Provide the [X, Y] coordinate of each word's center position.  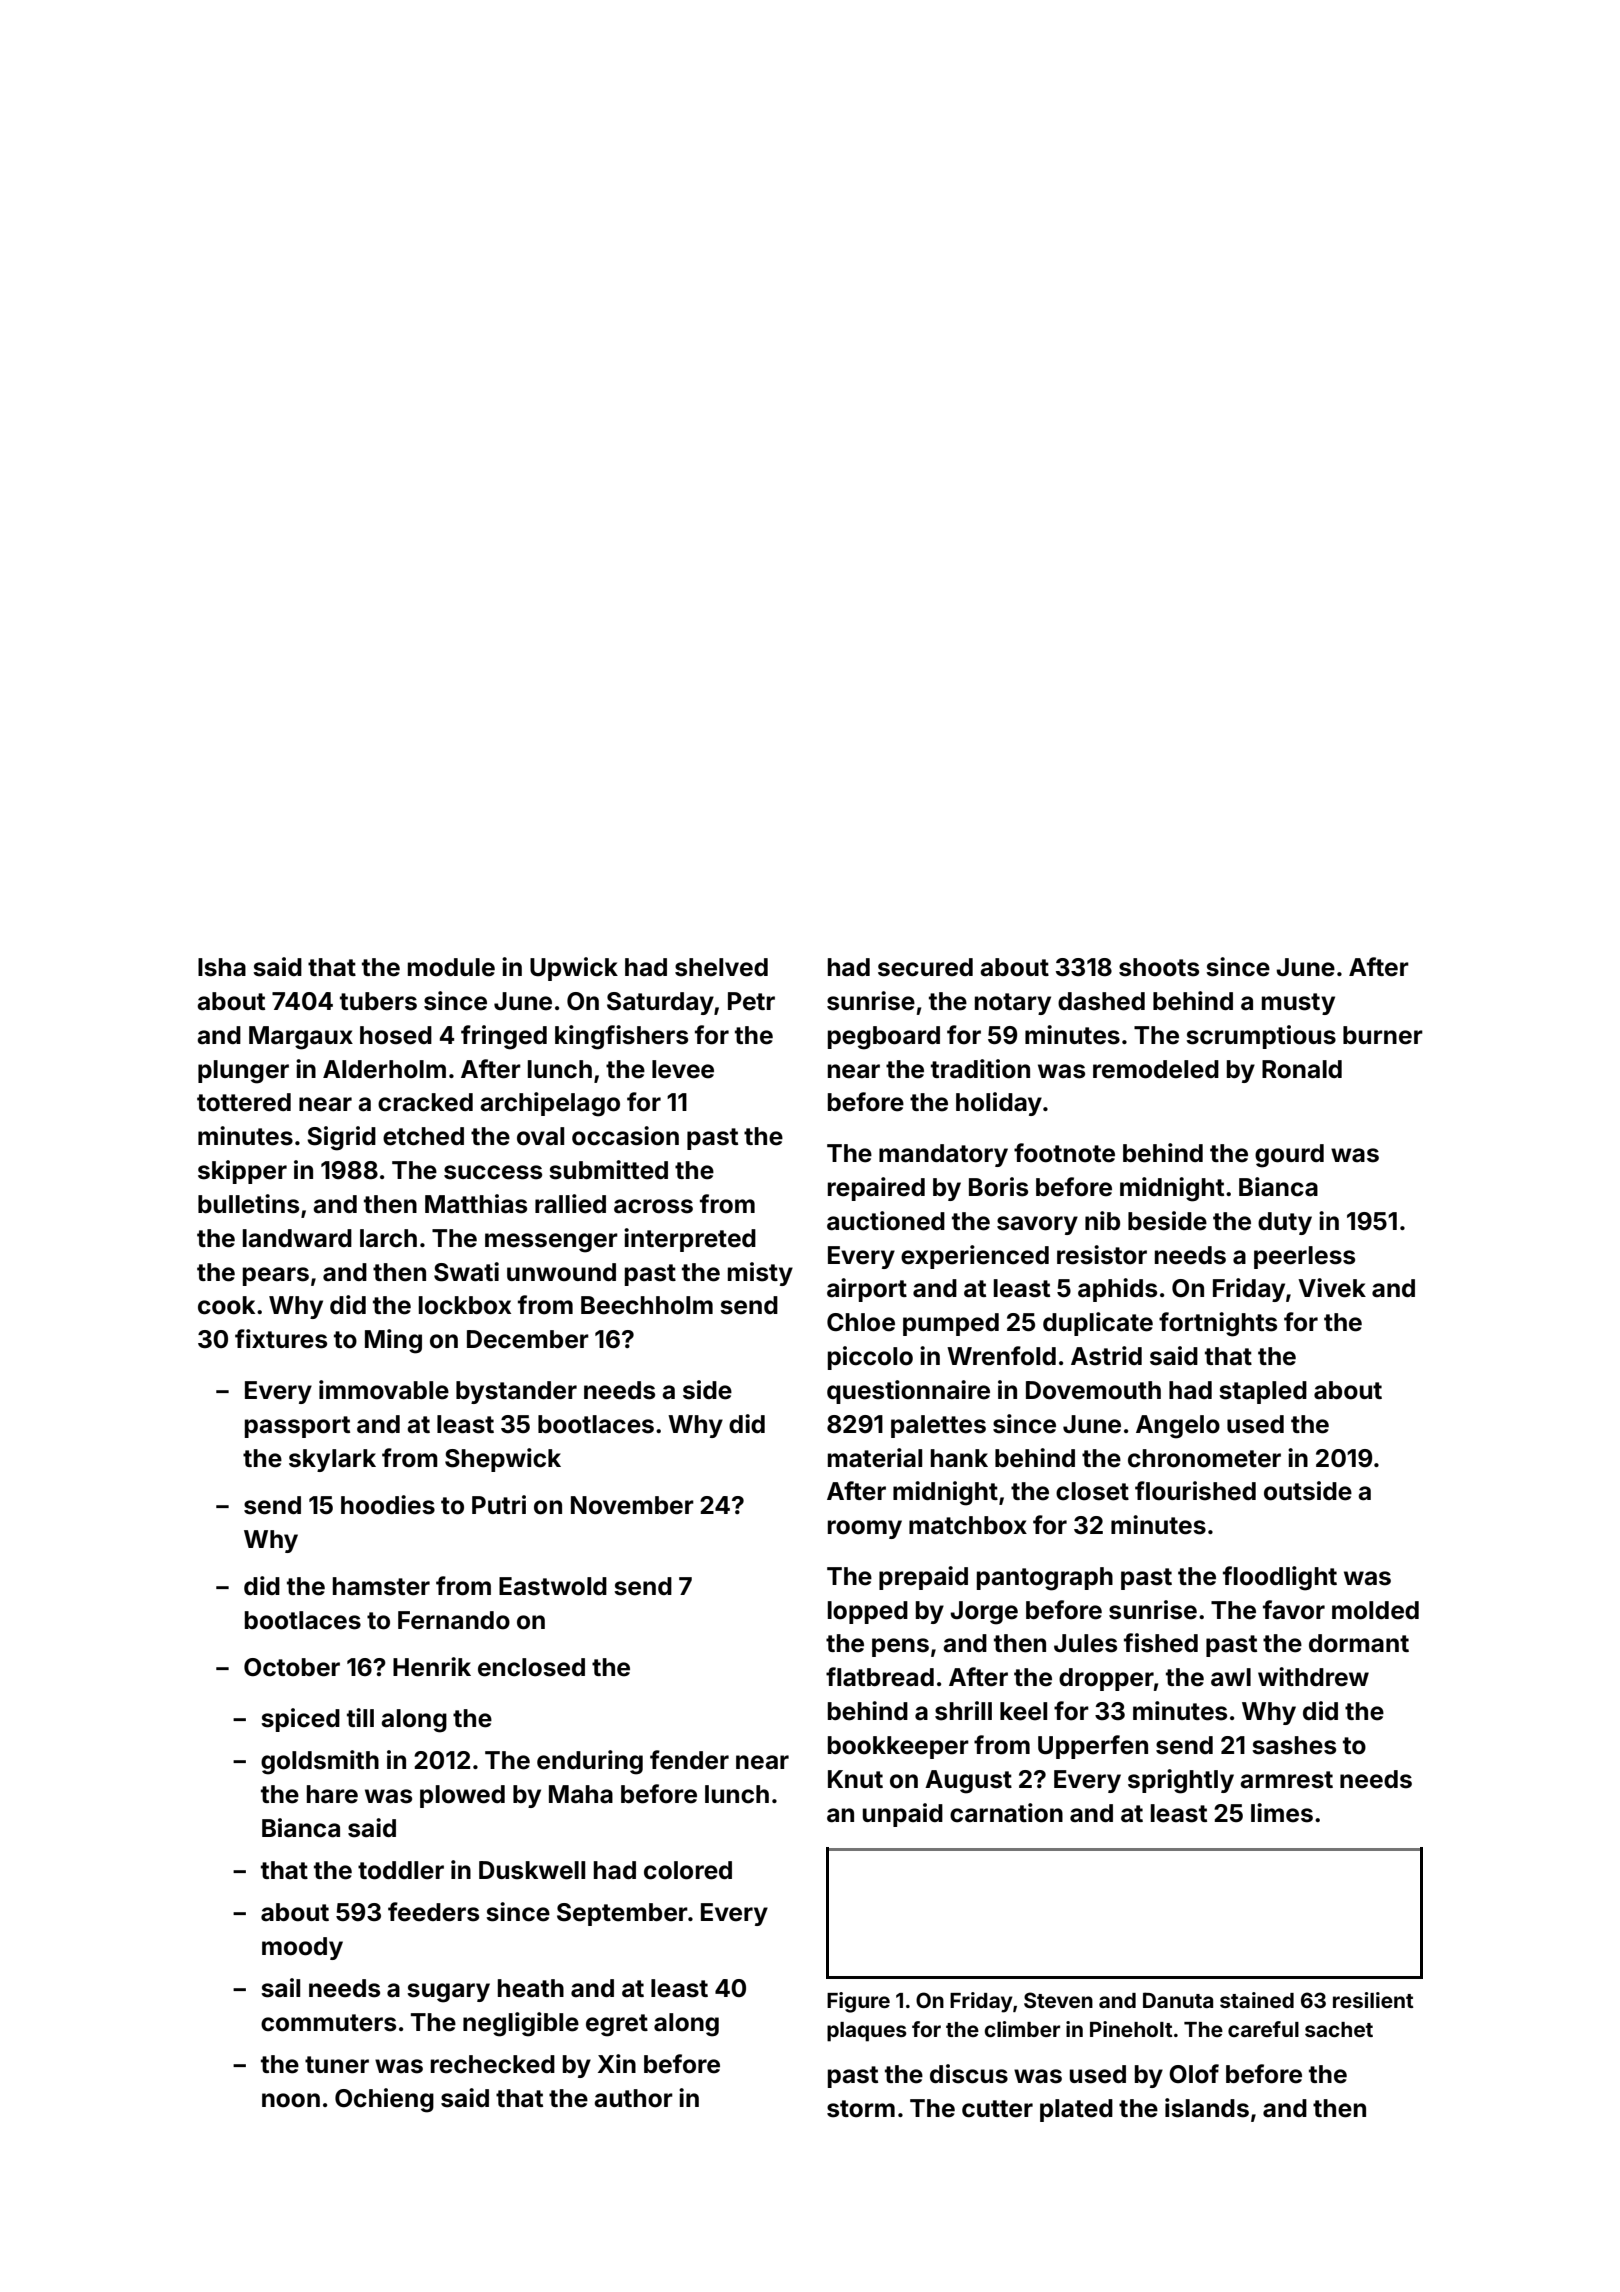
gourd [1289, 1156]
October [292, 1667]
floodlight [1280, 1578]
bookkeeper [898, 1747]
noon [291, 2100]
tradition [980, 1069]
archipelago [550, 1104]
